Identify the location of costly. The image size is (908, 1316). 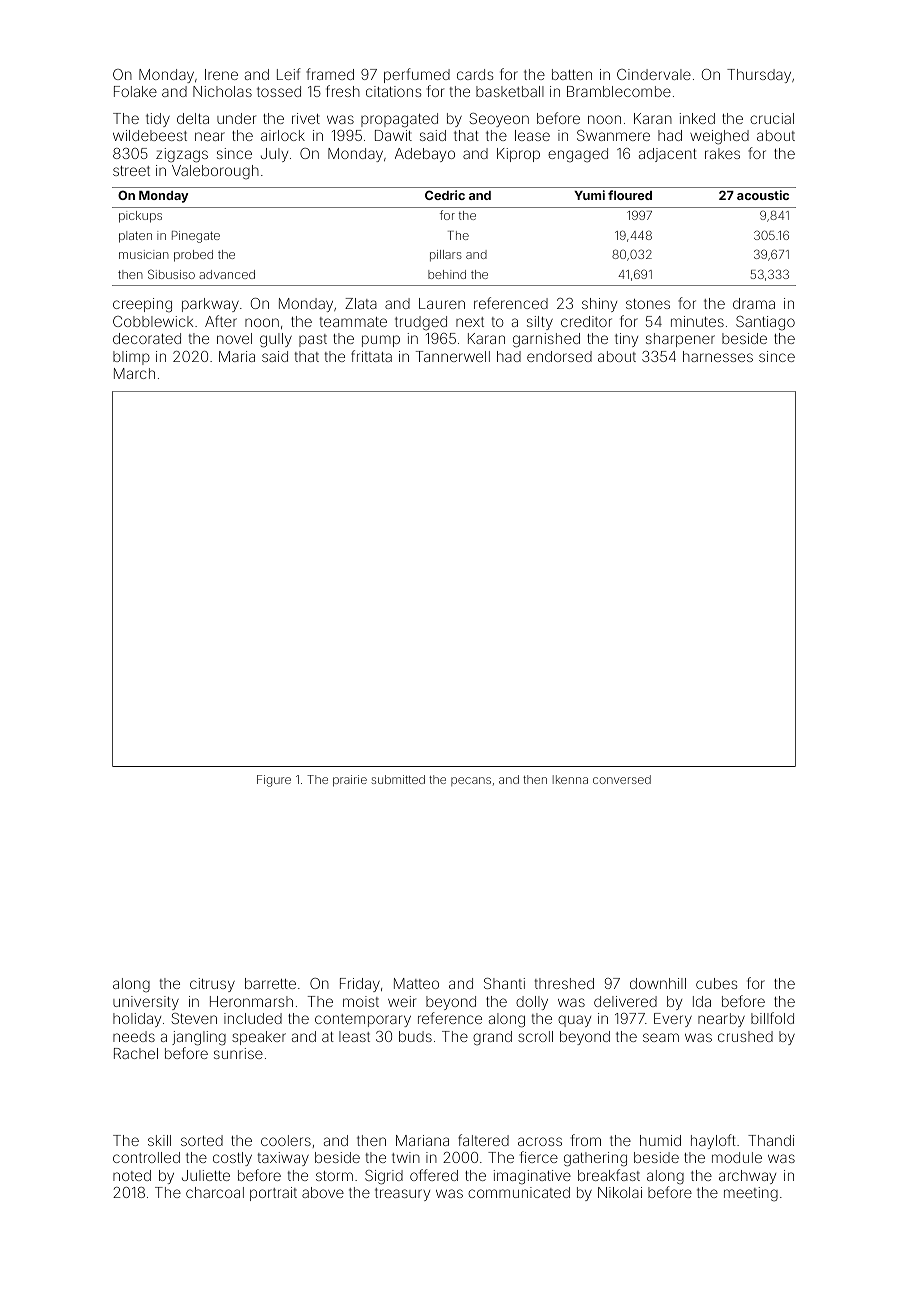
(232, 1159).
